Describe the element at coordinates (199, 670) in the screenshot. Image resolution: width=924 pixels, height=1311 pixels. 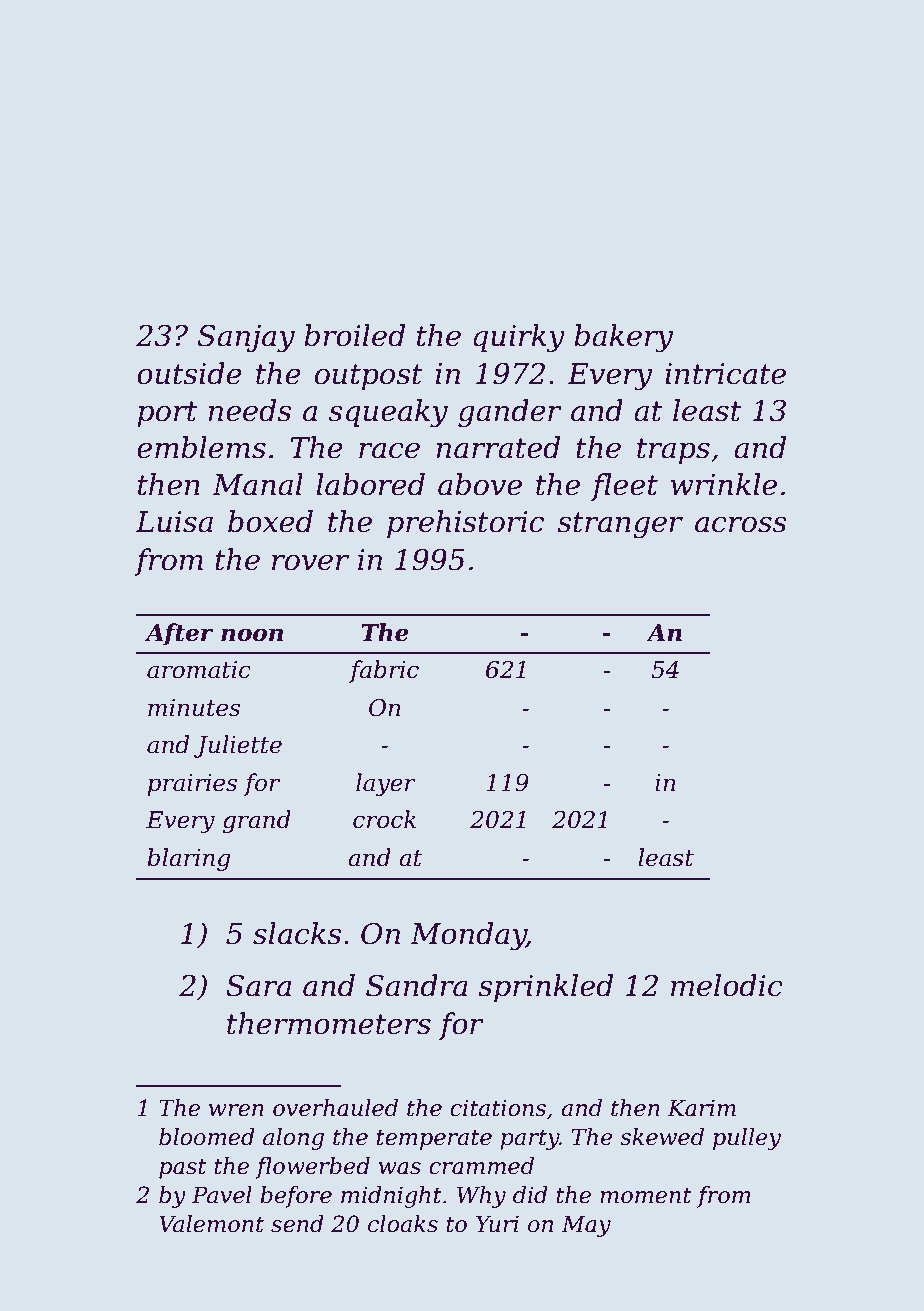
I see `aromatic` at that location.
